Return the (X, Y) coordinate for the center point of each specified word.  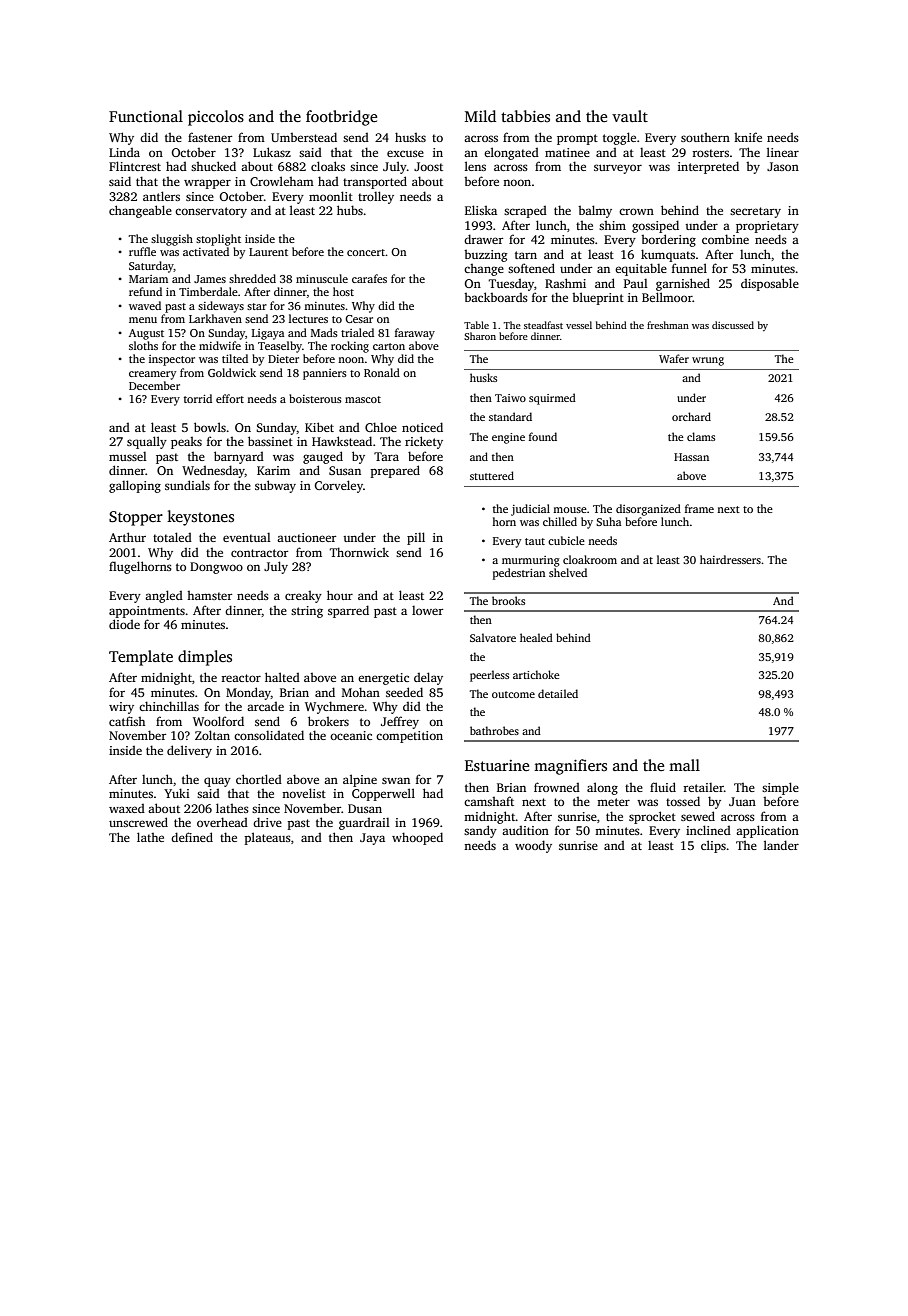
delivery (189, 751)
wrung (708, 361)
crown (636, 211)
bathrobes (494, 730)
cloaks (328, 166)
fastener (210, 137)
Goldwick (232, 372)
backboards (496, 297)
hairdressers (730, 559)
